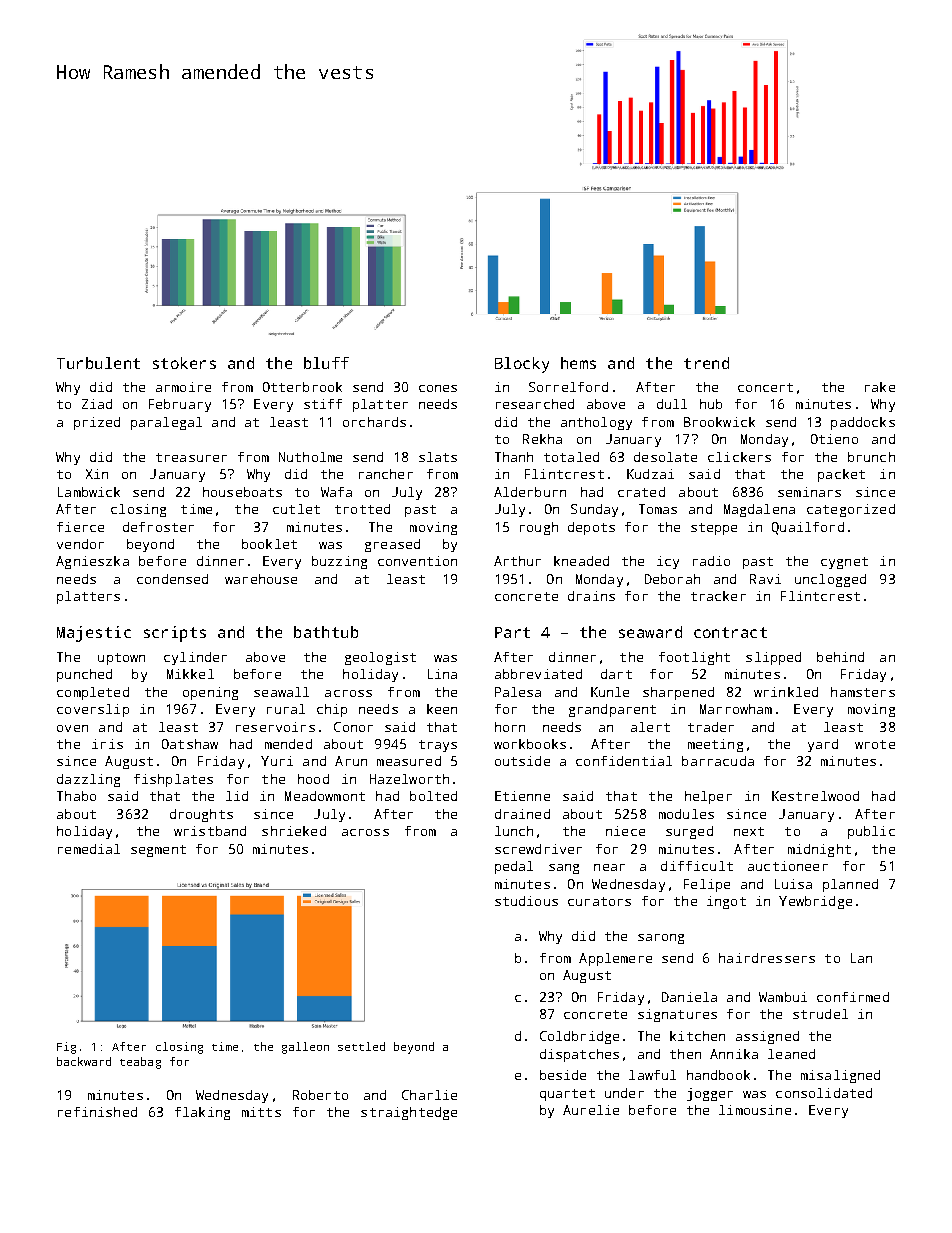  What do you see at coordinates (140, 1063) in the document?
I see `teabag` at bounding box center [140, 1063].
